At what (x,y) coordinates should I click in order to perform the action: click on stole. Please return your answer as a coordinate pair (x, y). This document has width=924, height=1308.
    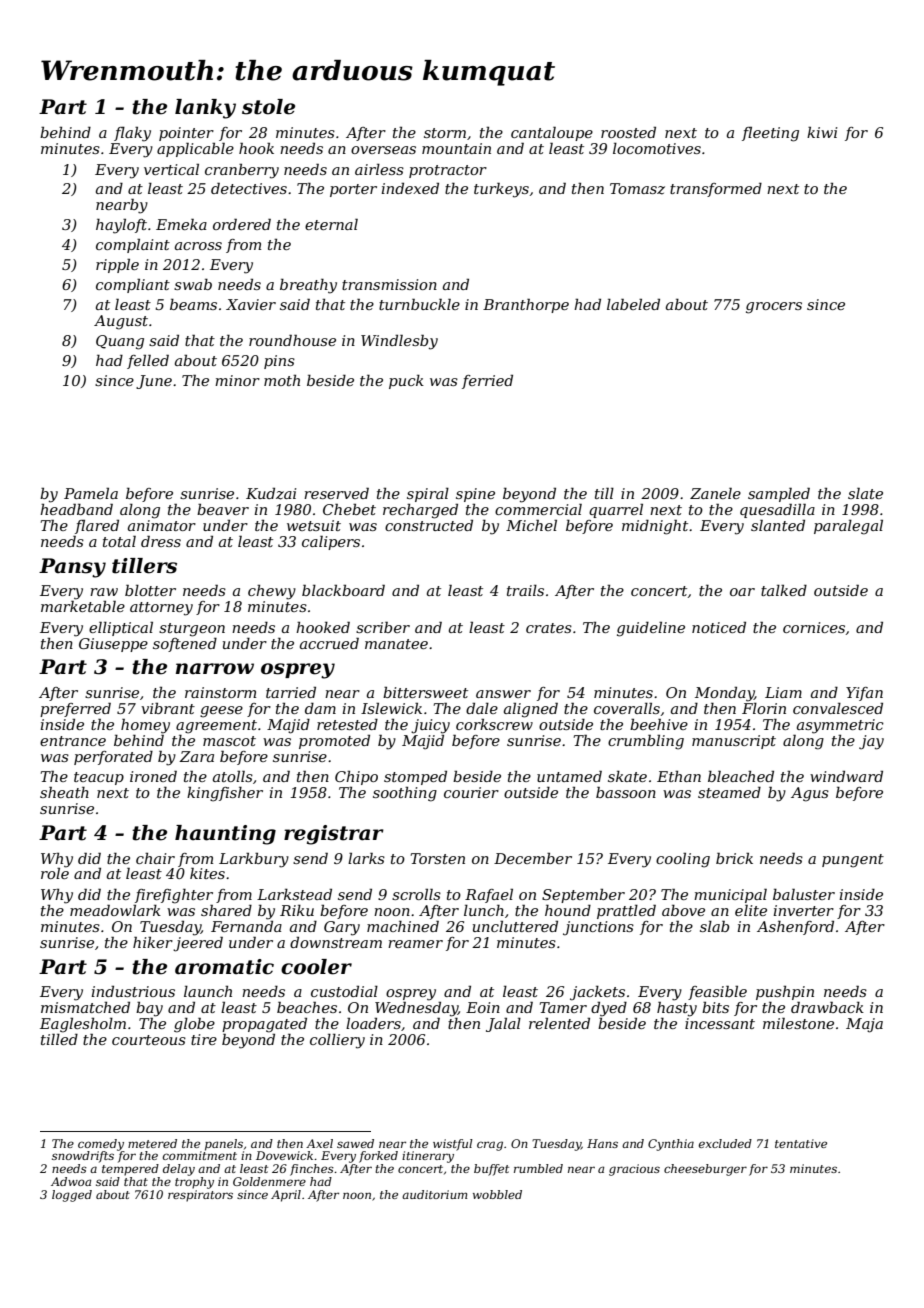
    Looking at the image, I should click on (268, 107).
